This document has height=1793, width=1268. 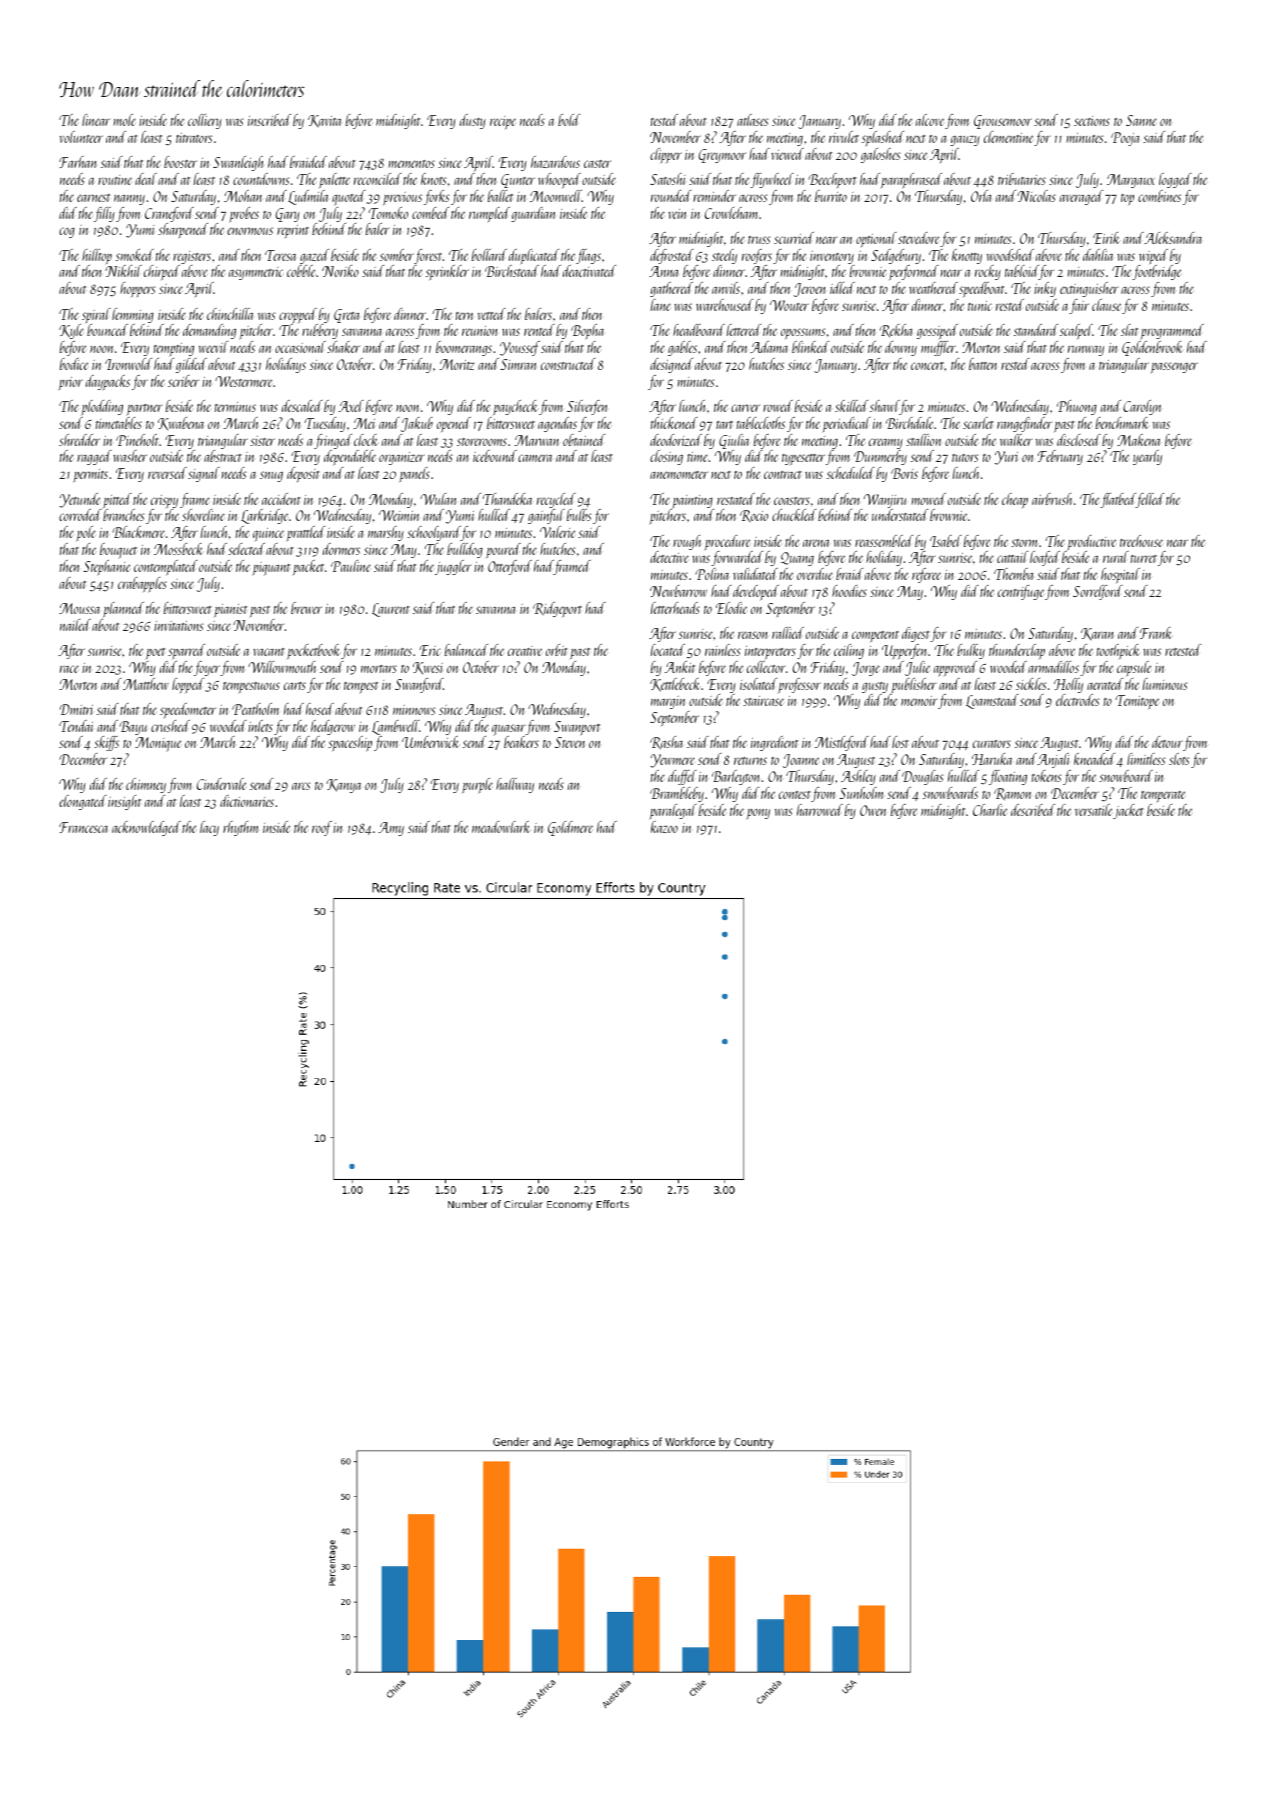 I want to click on spiral, so click(x=96, y=316).
